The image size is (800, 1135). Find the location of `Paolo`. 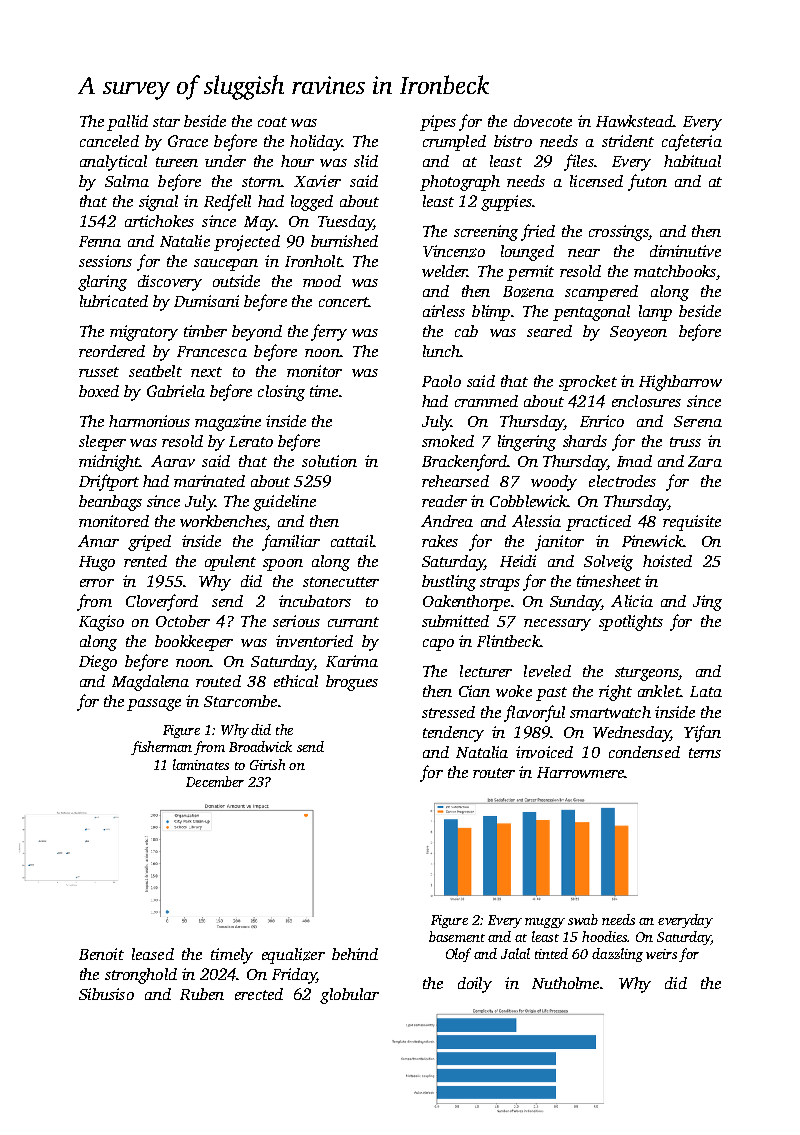

Paolo is located at coordinates (441, 381).
